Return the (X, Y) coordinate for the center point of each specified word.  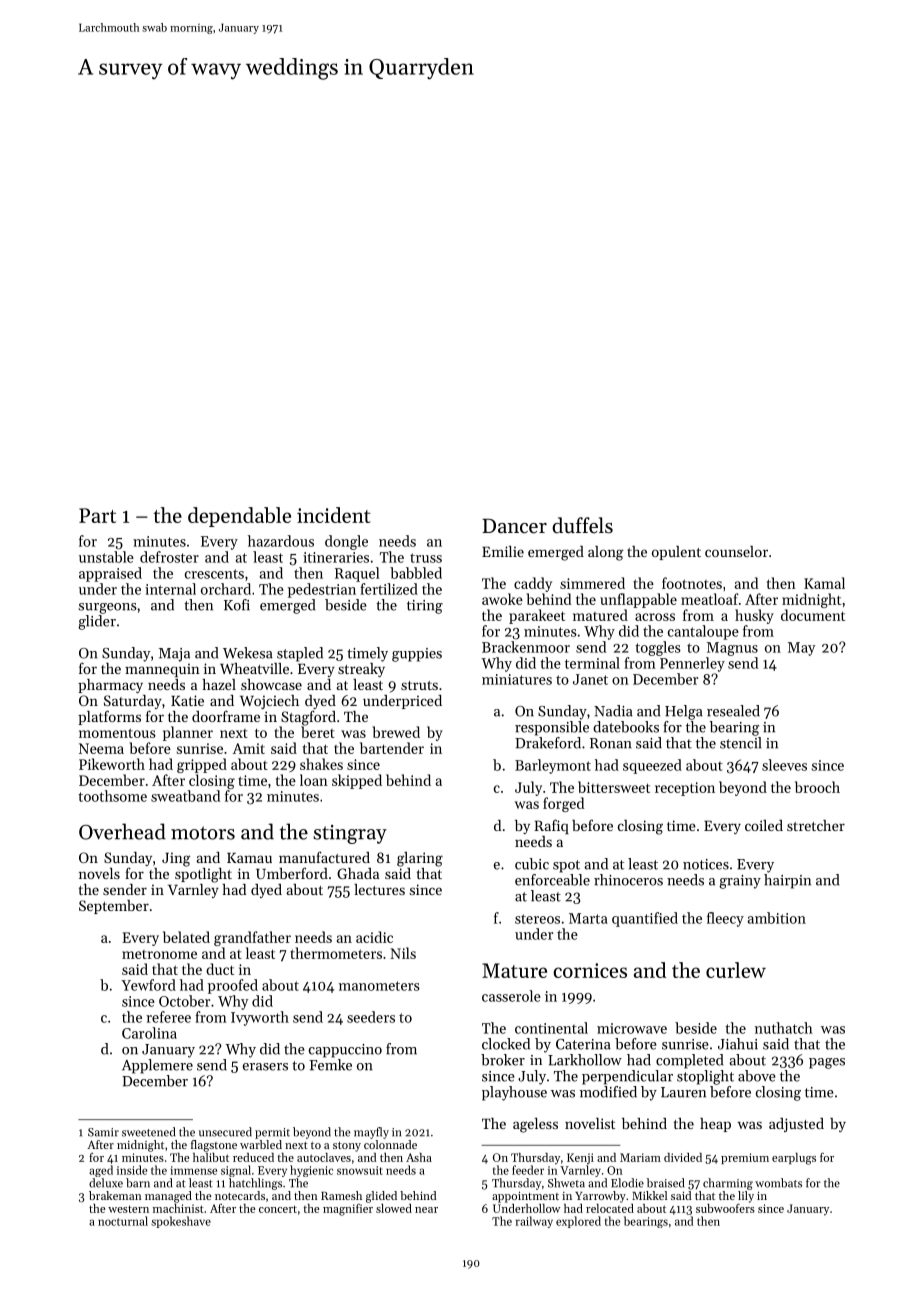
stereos (537, 919)
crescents (214, 574)
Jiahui (738, 1044)
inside (132, 1170)
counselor (736, 551)
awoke (502, 599)
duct (220, 969)
